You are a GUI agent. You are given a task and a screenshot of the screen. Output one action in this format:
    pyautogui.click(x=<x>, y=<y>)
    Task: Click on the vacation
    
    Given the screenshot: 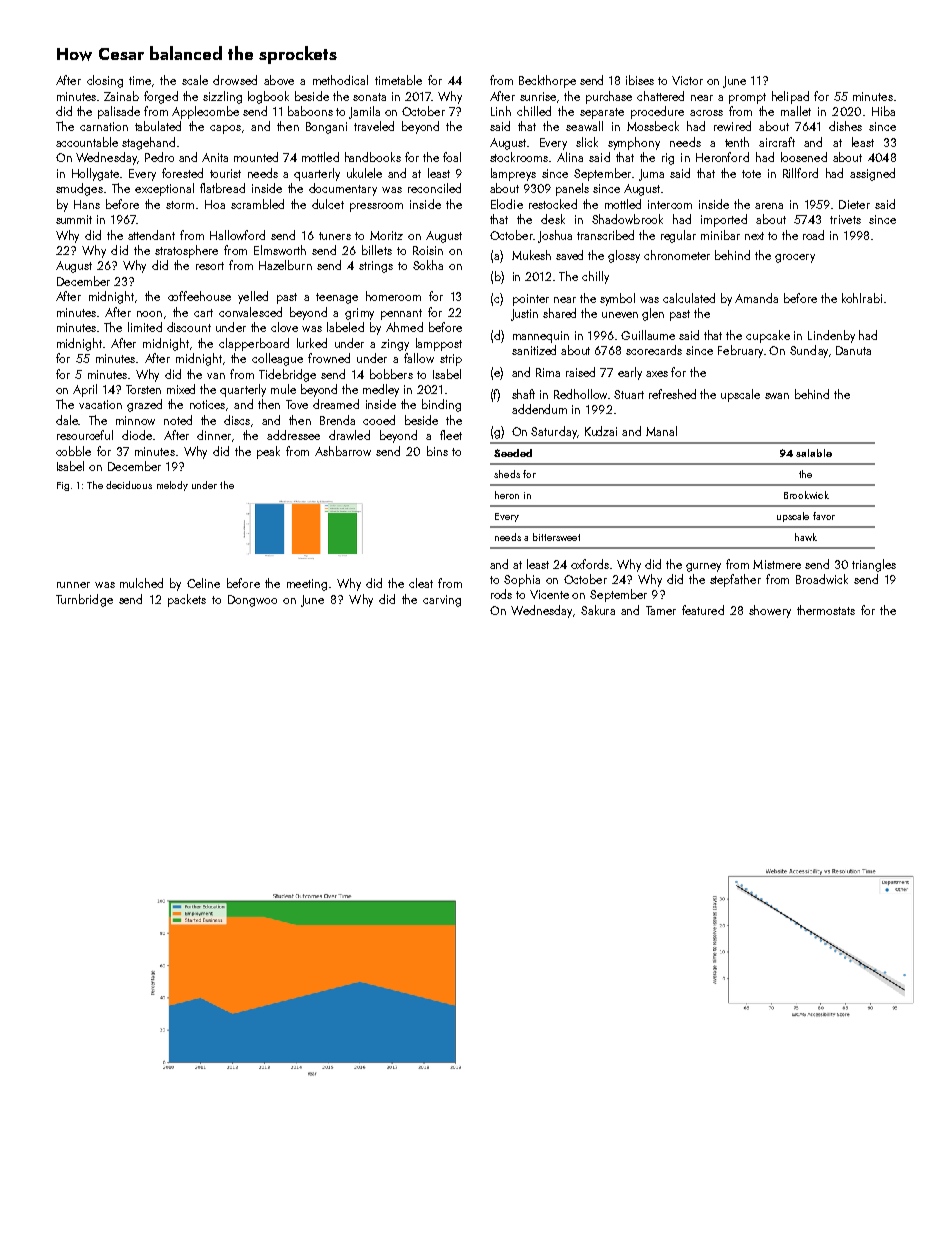 What is the action you would take?
    pyautogui.click(x=100, y=404)
